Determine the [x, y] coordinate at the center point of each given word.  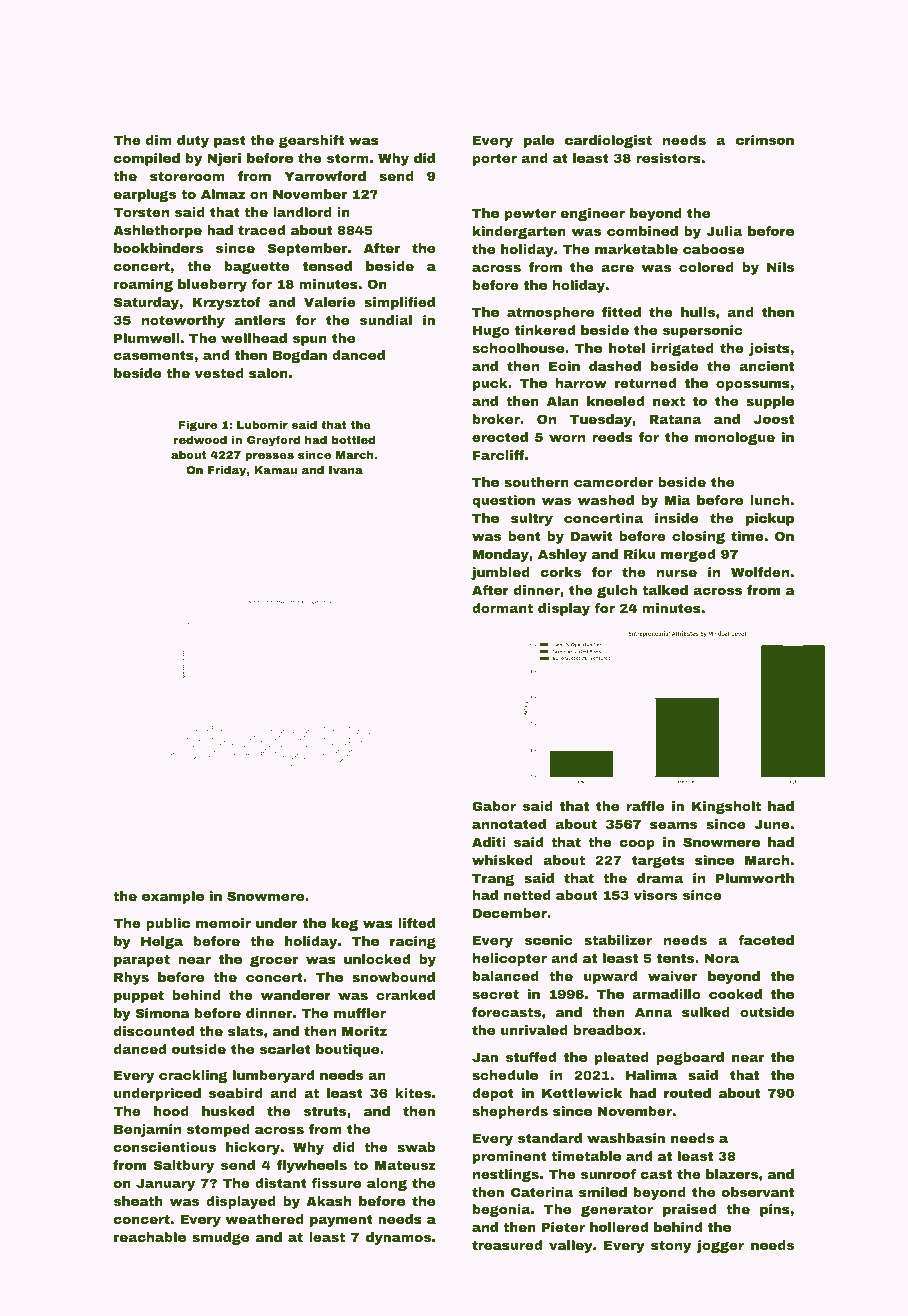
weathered [264, 1219]
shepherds [510, 1112]
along [387, 1184]
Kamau [275, 470]
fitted [621, 312]
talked [665, 590]
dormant [502, 608]
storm [348, 158]
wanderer [296, 995]
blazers [732, 1174]
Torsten [141, 212]
